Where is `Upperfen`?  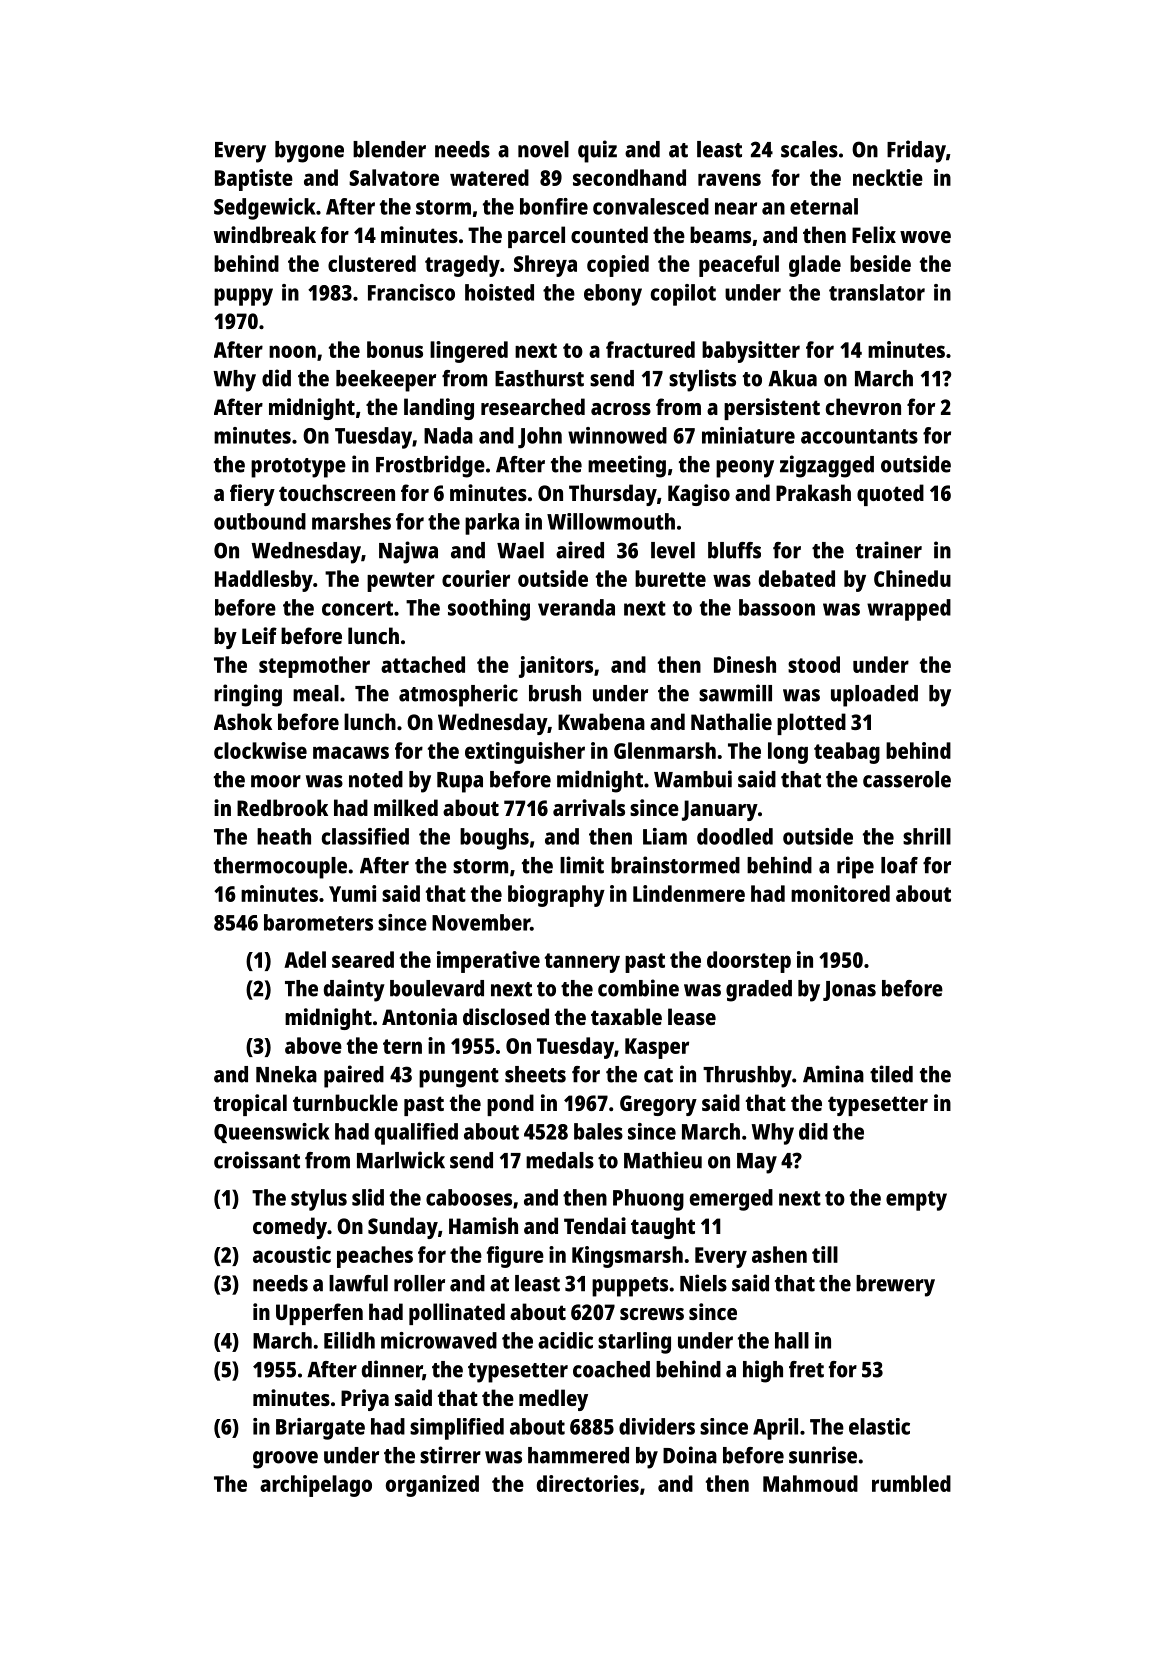
Upperfen is located at coordinates (319, 1314).
